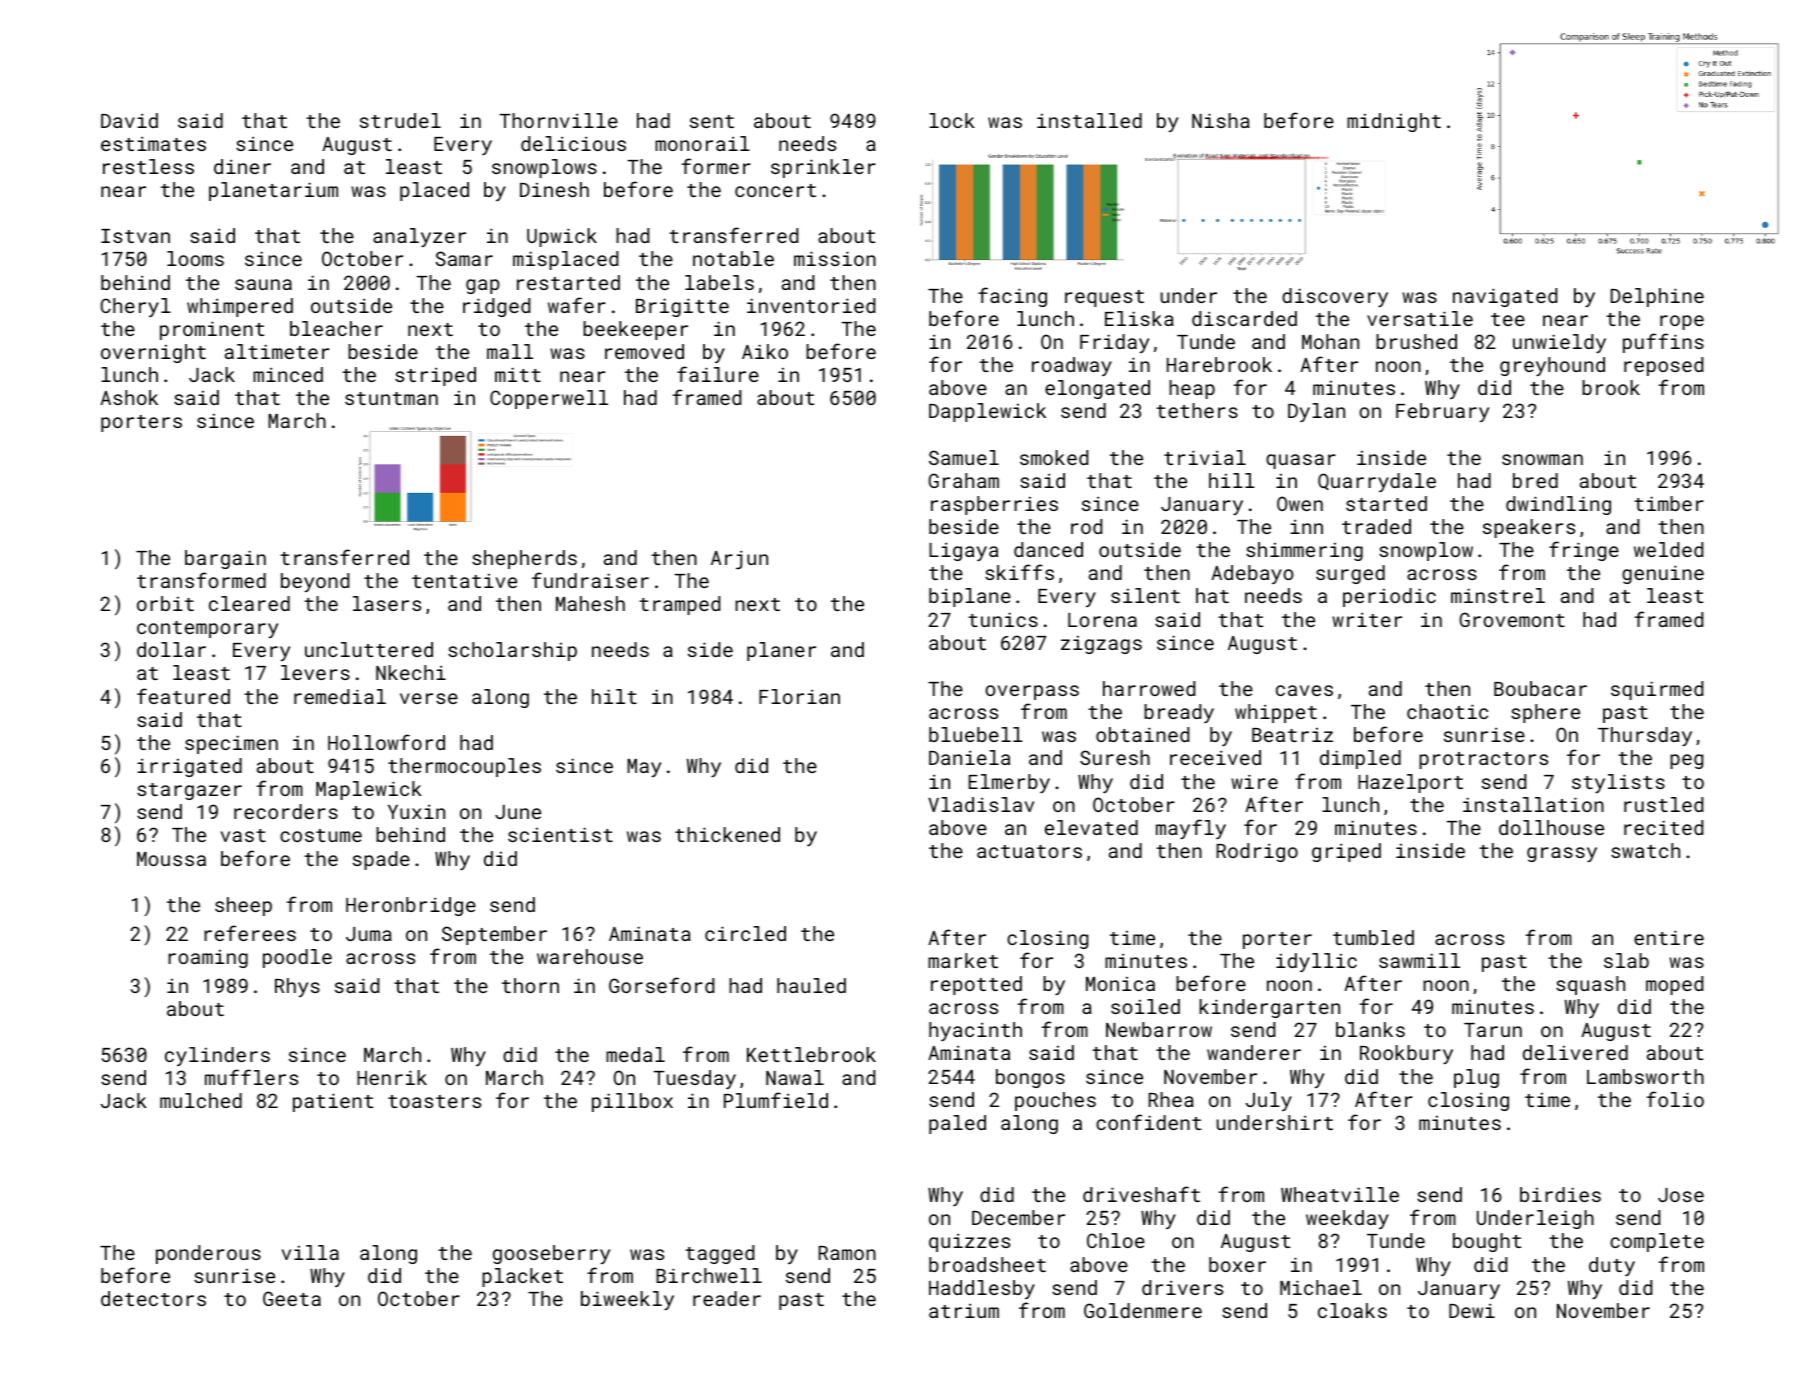  I want to click on sauna, so click(263, 284).
